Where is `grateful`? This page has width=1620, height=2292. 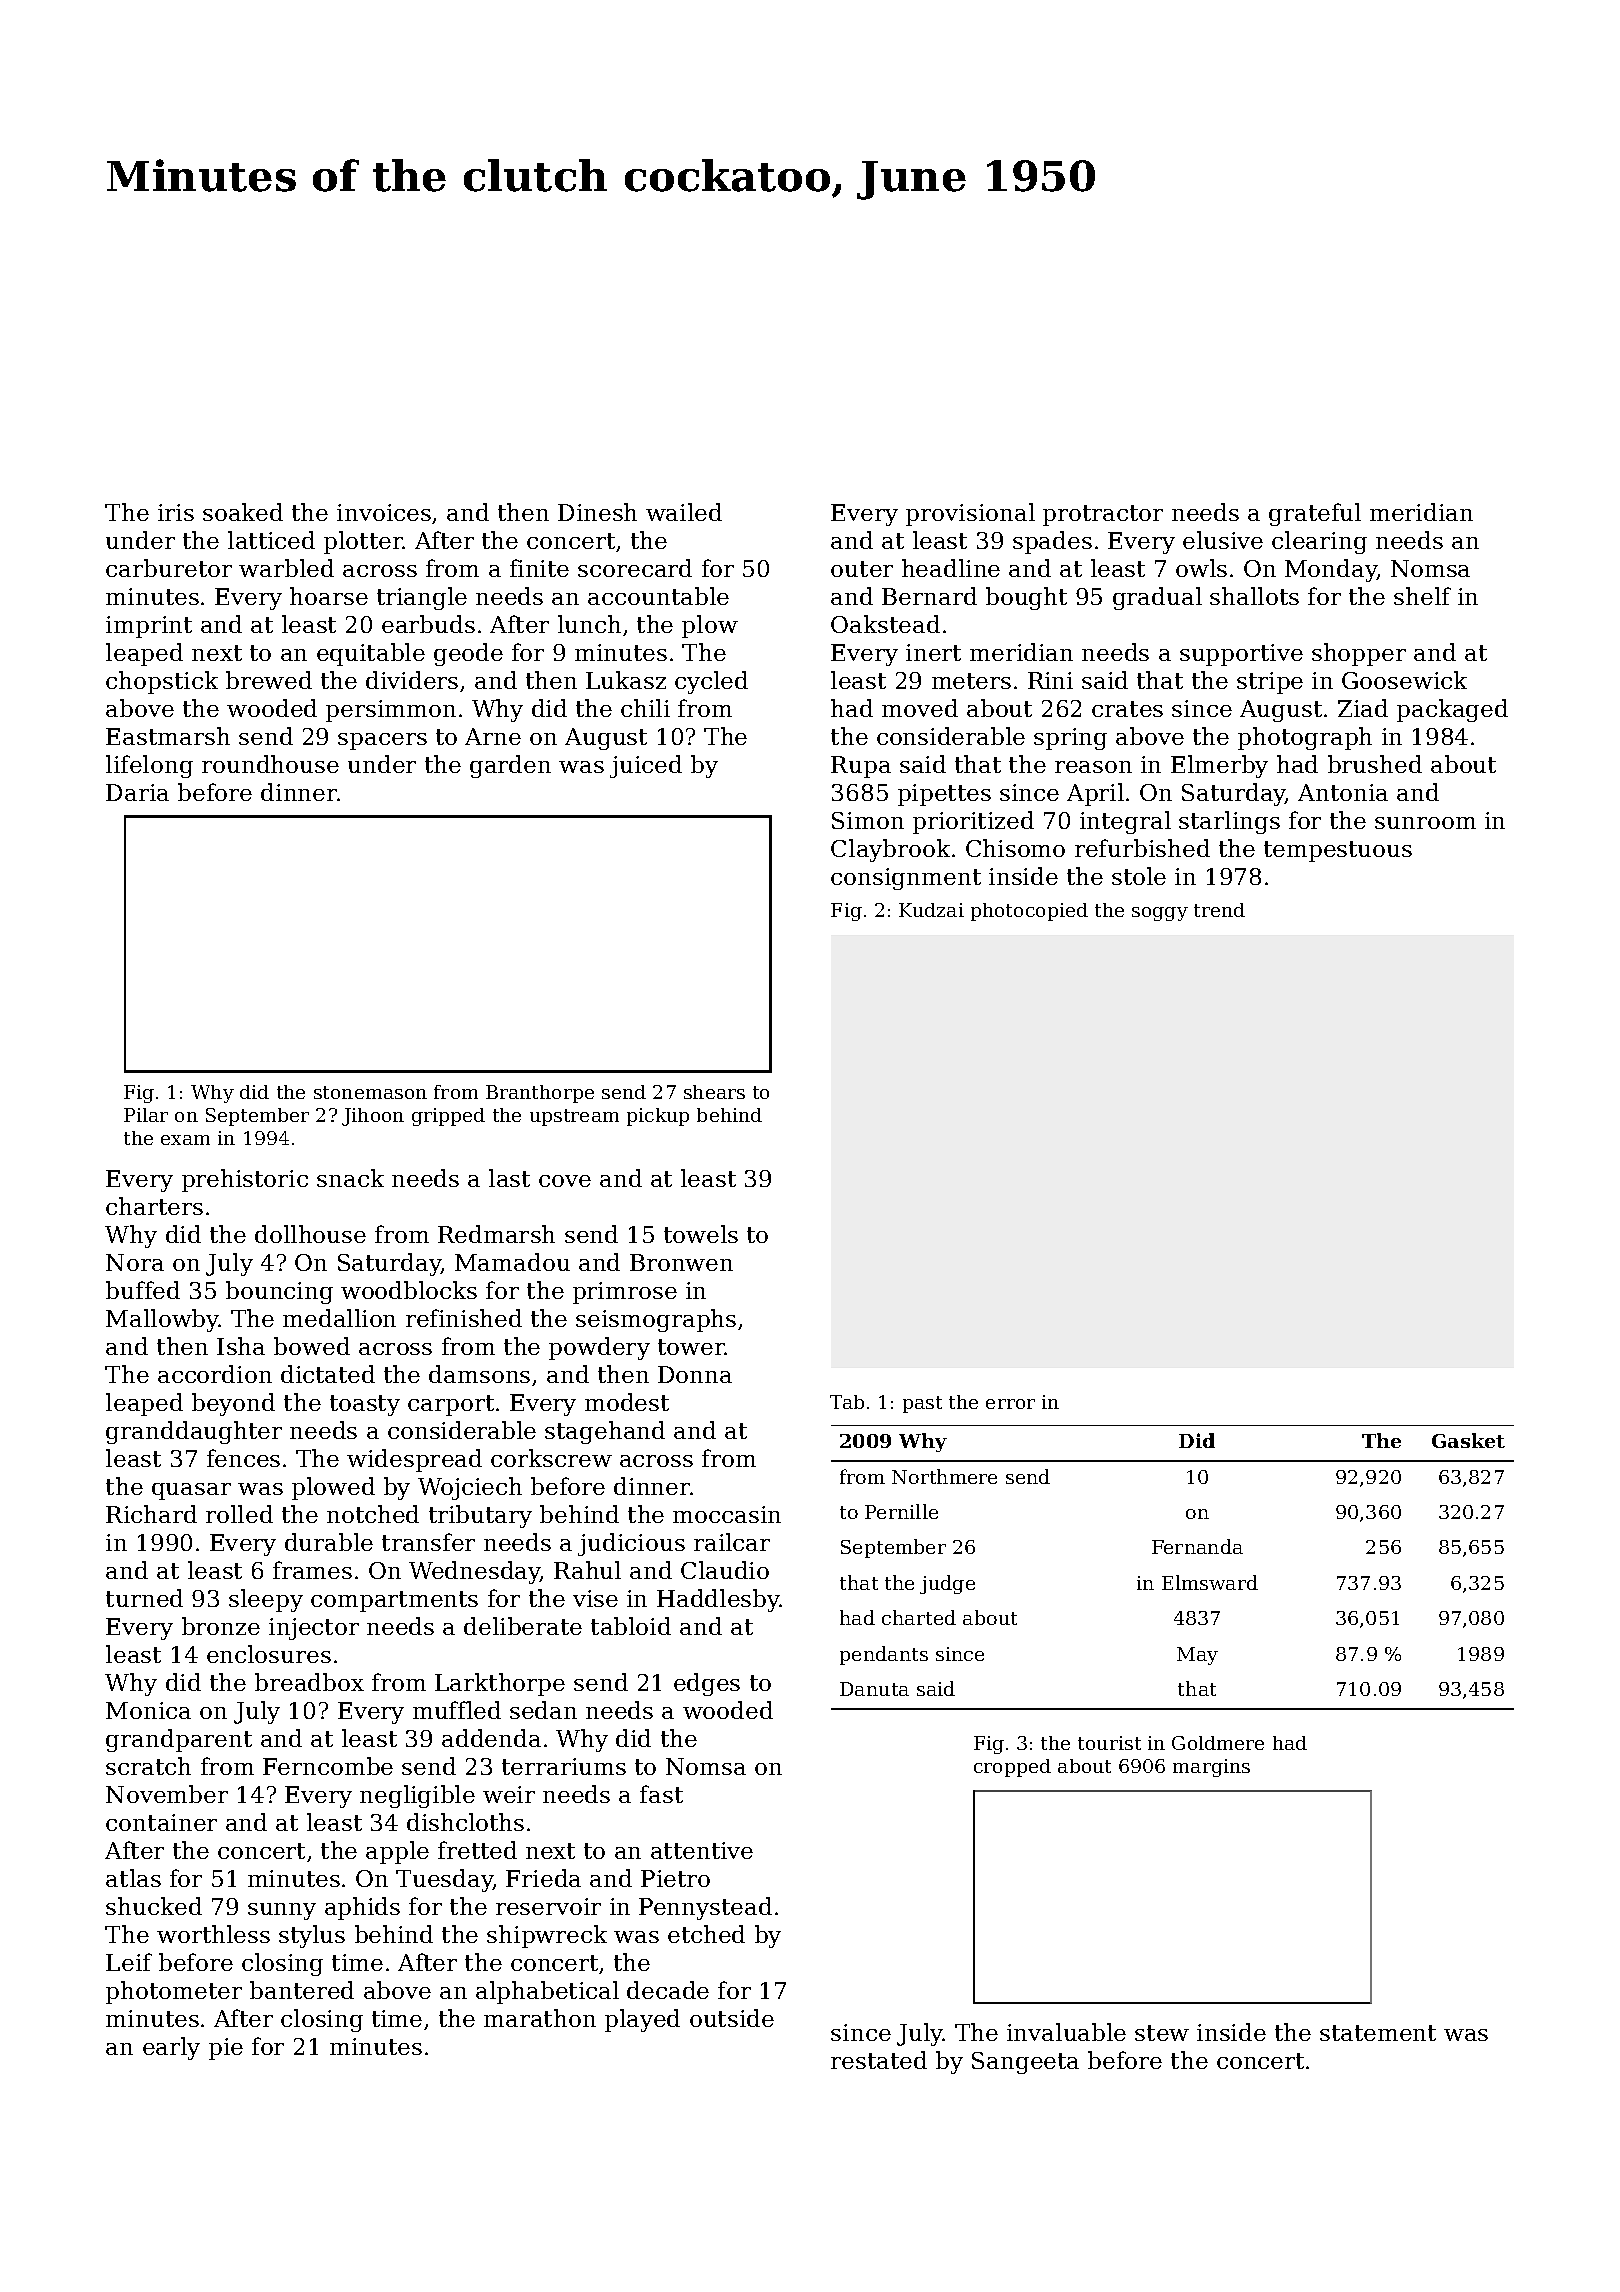 grateful is located at coordinates (1315, 514).
